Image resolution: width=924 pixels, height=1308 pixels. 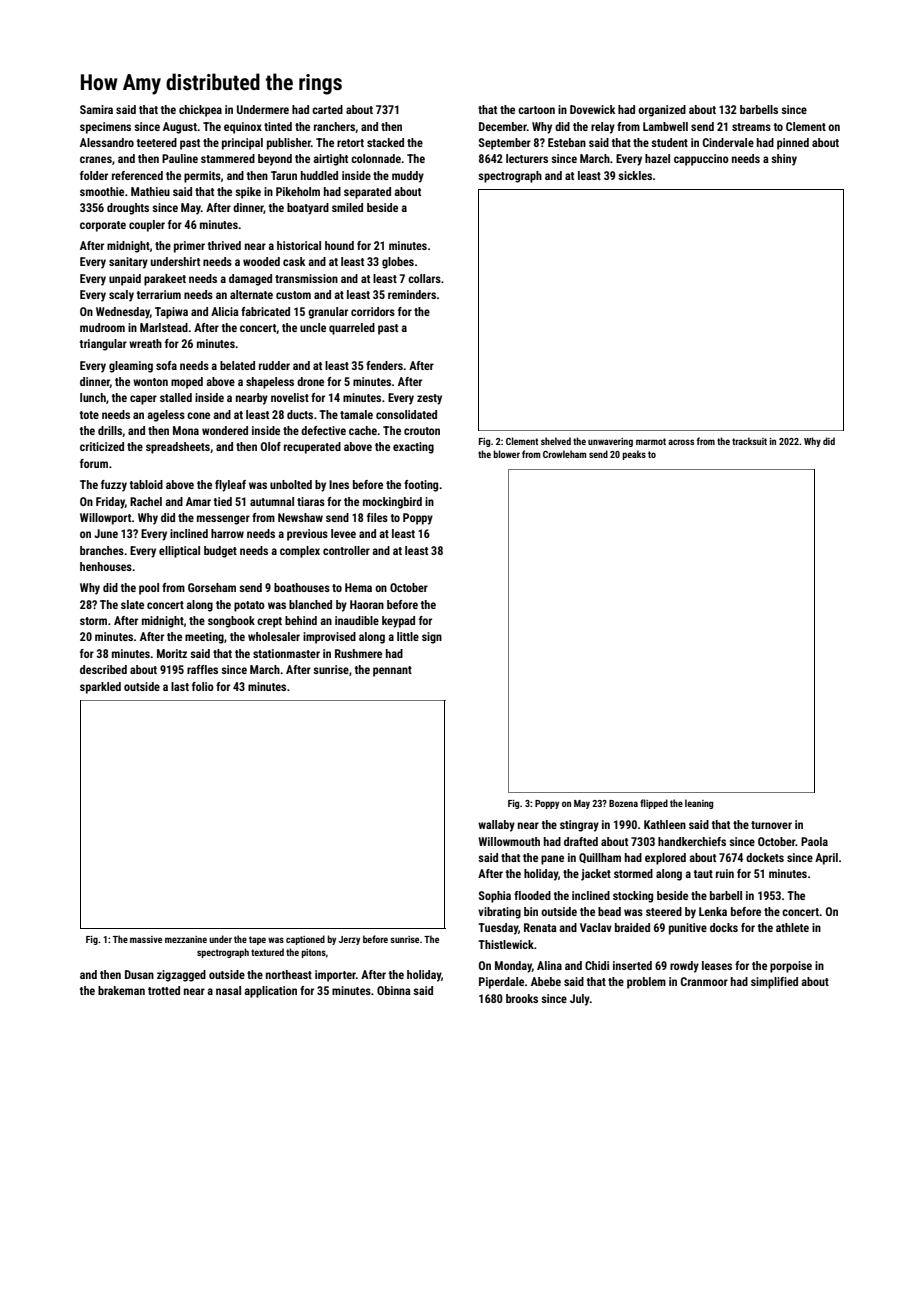 I want to click on cappuccino, so click(x=701, y=160).
